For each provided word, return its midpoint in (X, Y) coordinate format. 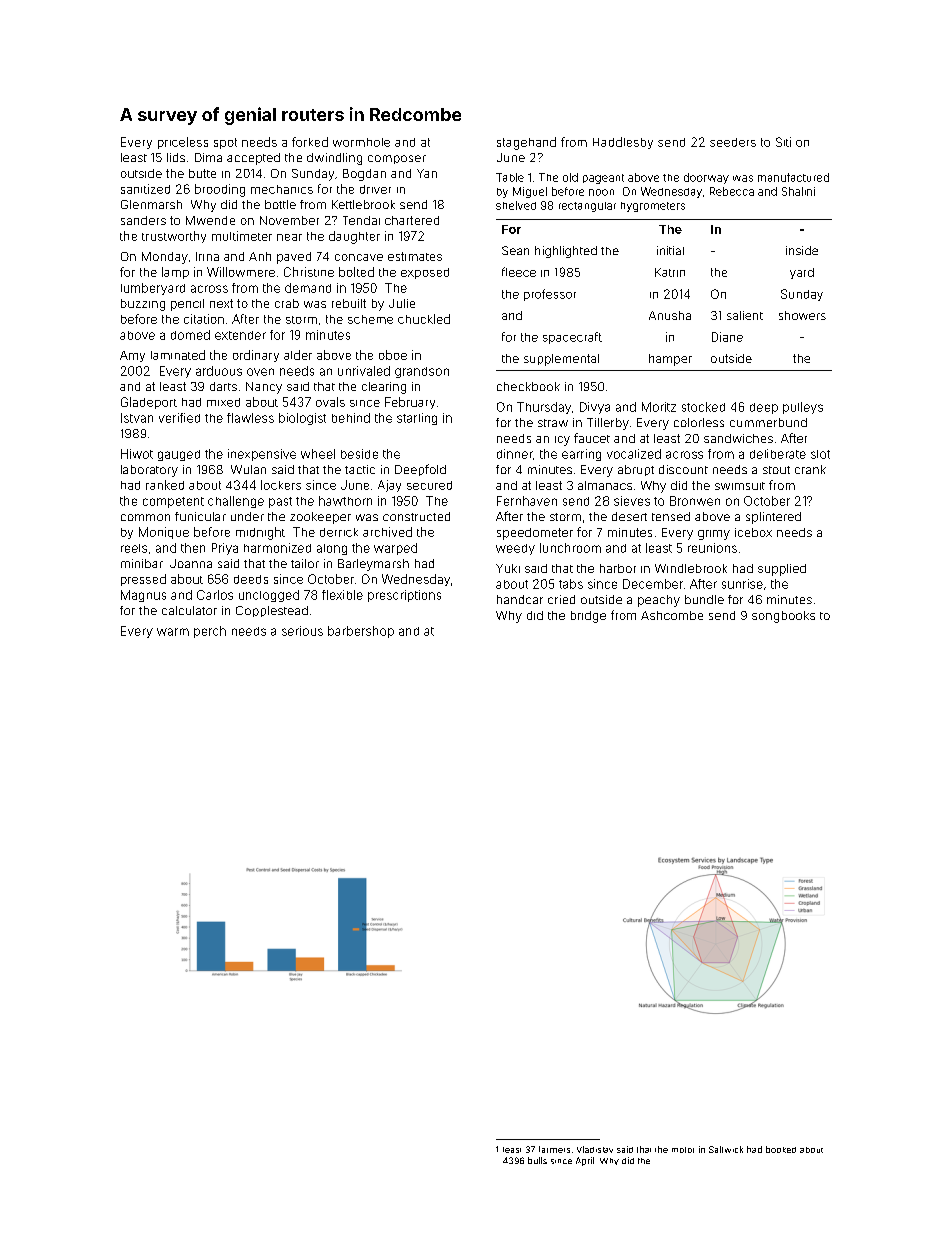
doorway (706, 178)
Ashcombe (672, 615)
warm (173, 632)
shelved (516, 205)
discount (683, 469)
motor (683, 1150)
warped (395, 549)
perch (210, 632)
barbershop (361, 632)
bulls (537, 1160)
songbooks (783, 617)
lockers (281, 485)
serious (302, 631)
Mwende (210, 220)
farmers (554, 1149)
